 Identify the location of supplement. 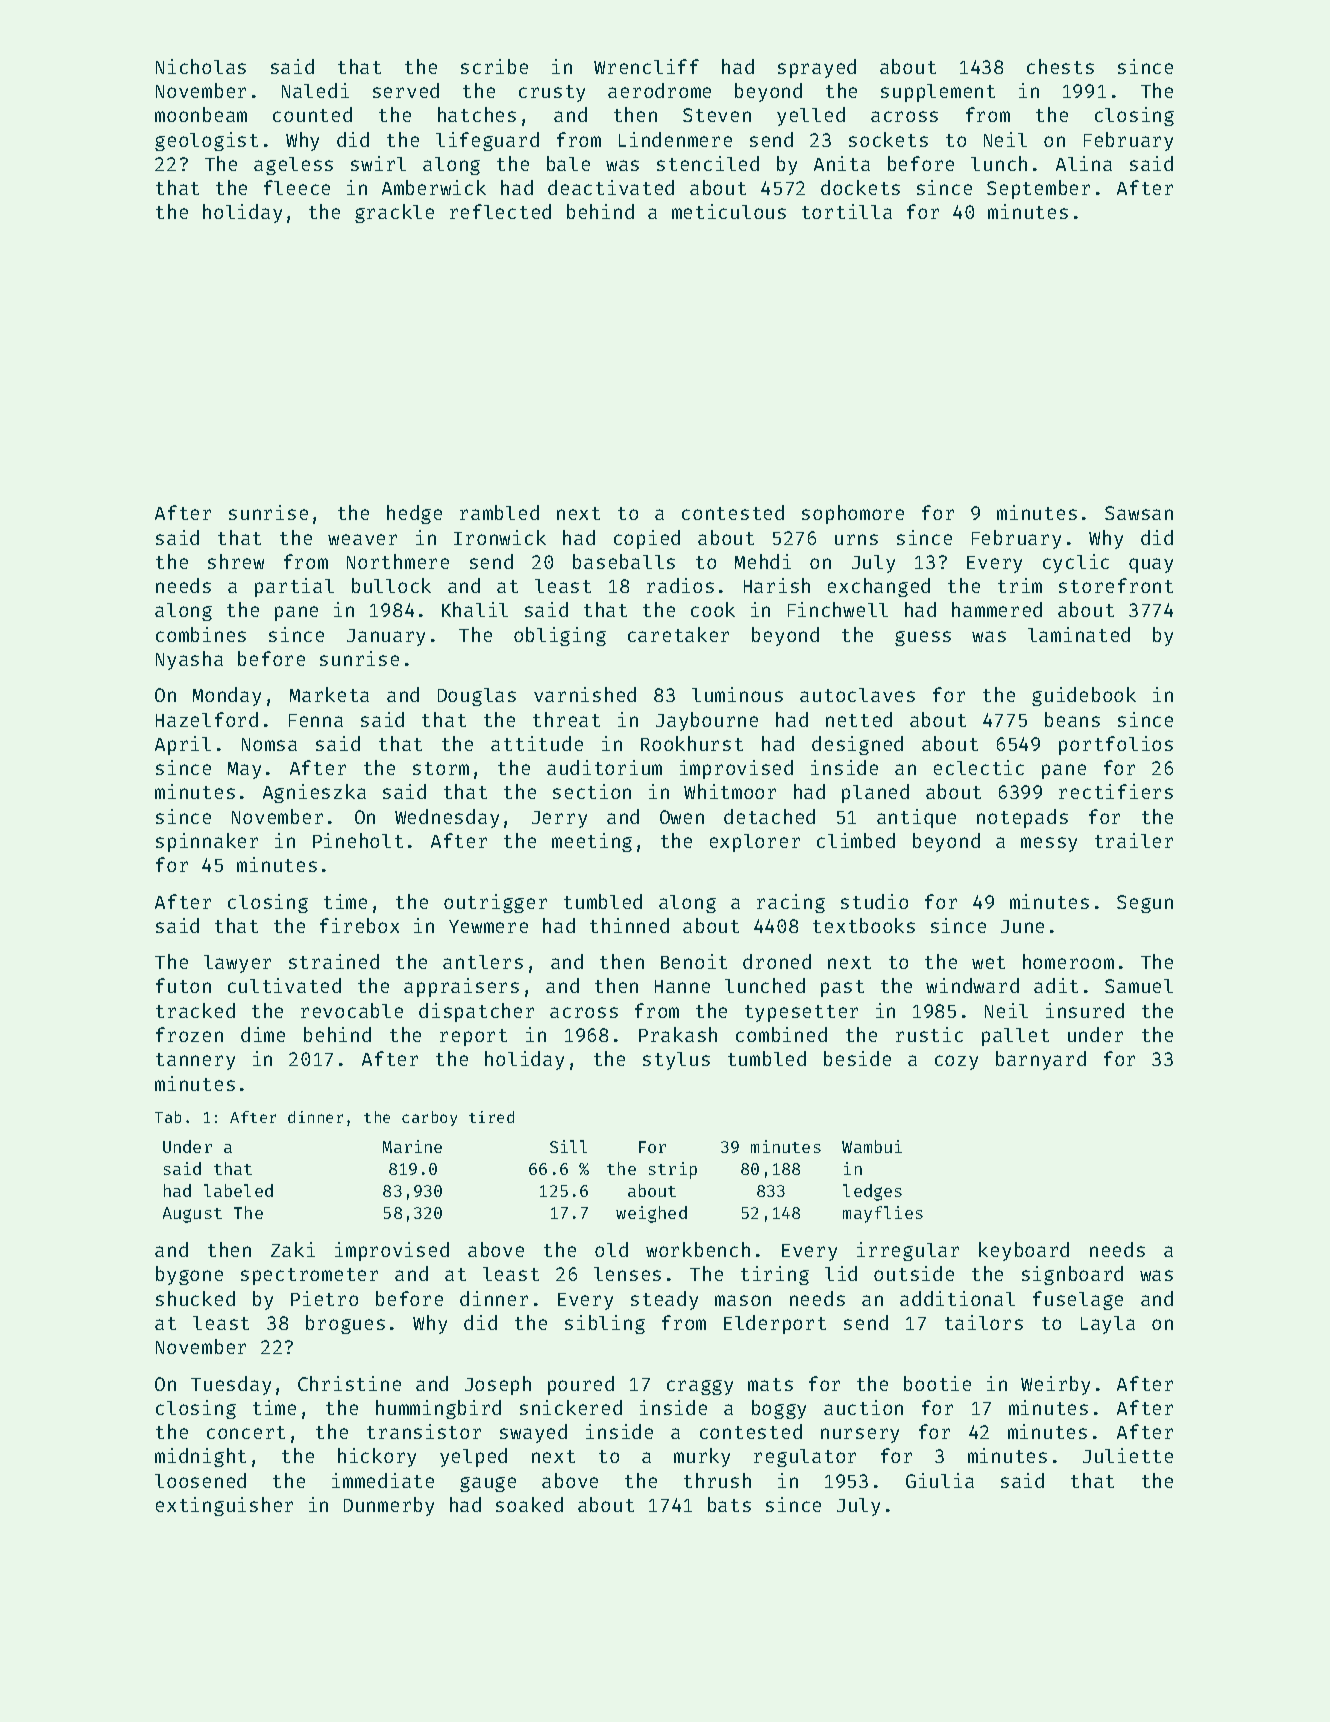
(938, 93).
